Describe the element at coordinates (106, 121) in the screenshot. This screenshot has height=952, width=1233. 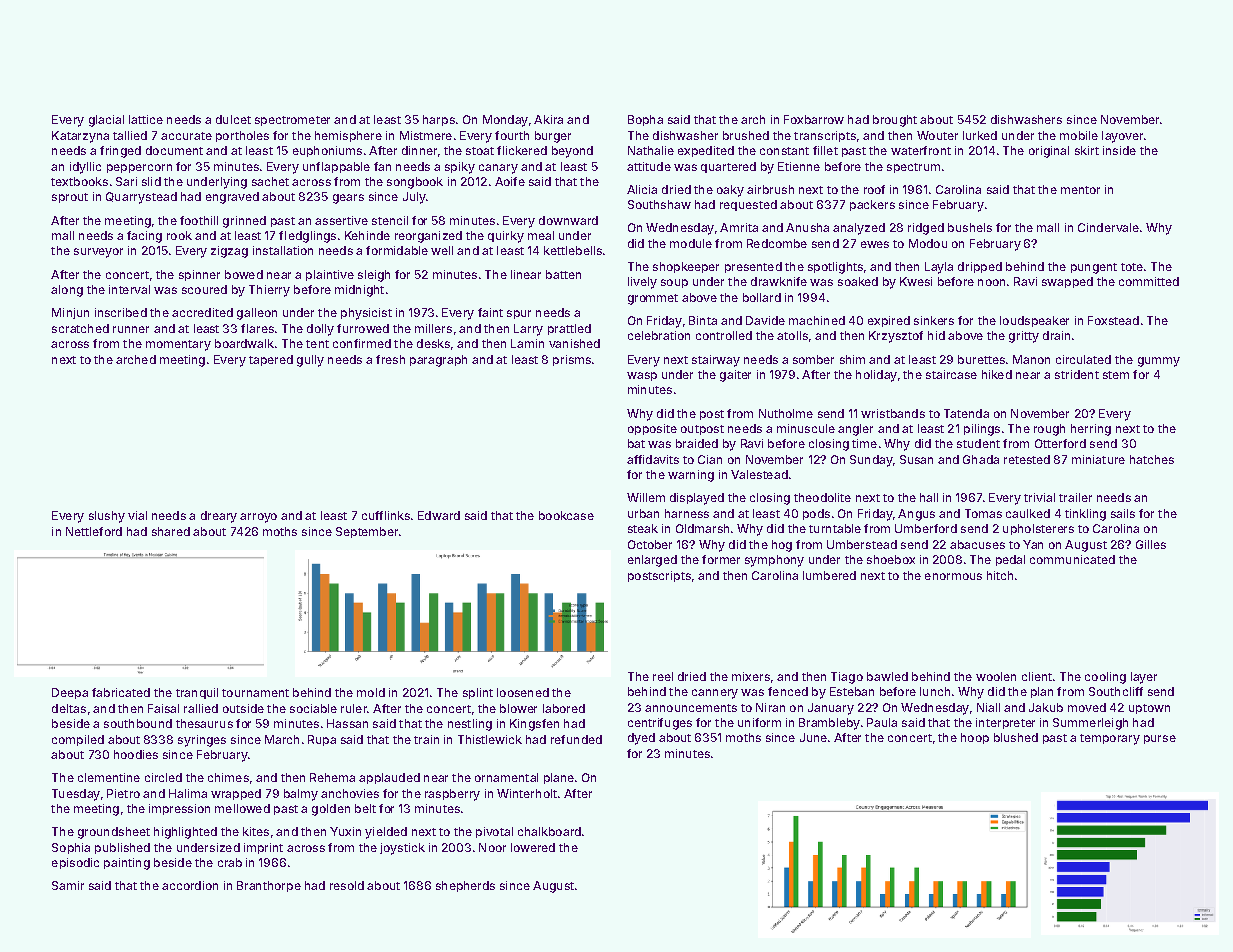
I see `glacial` at that location.
